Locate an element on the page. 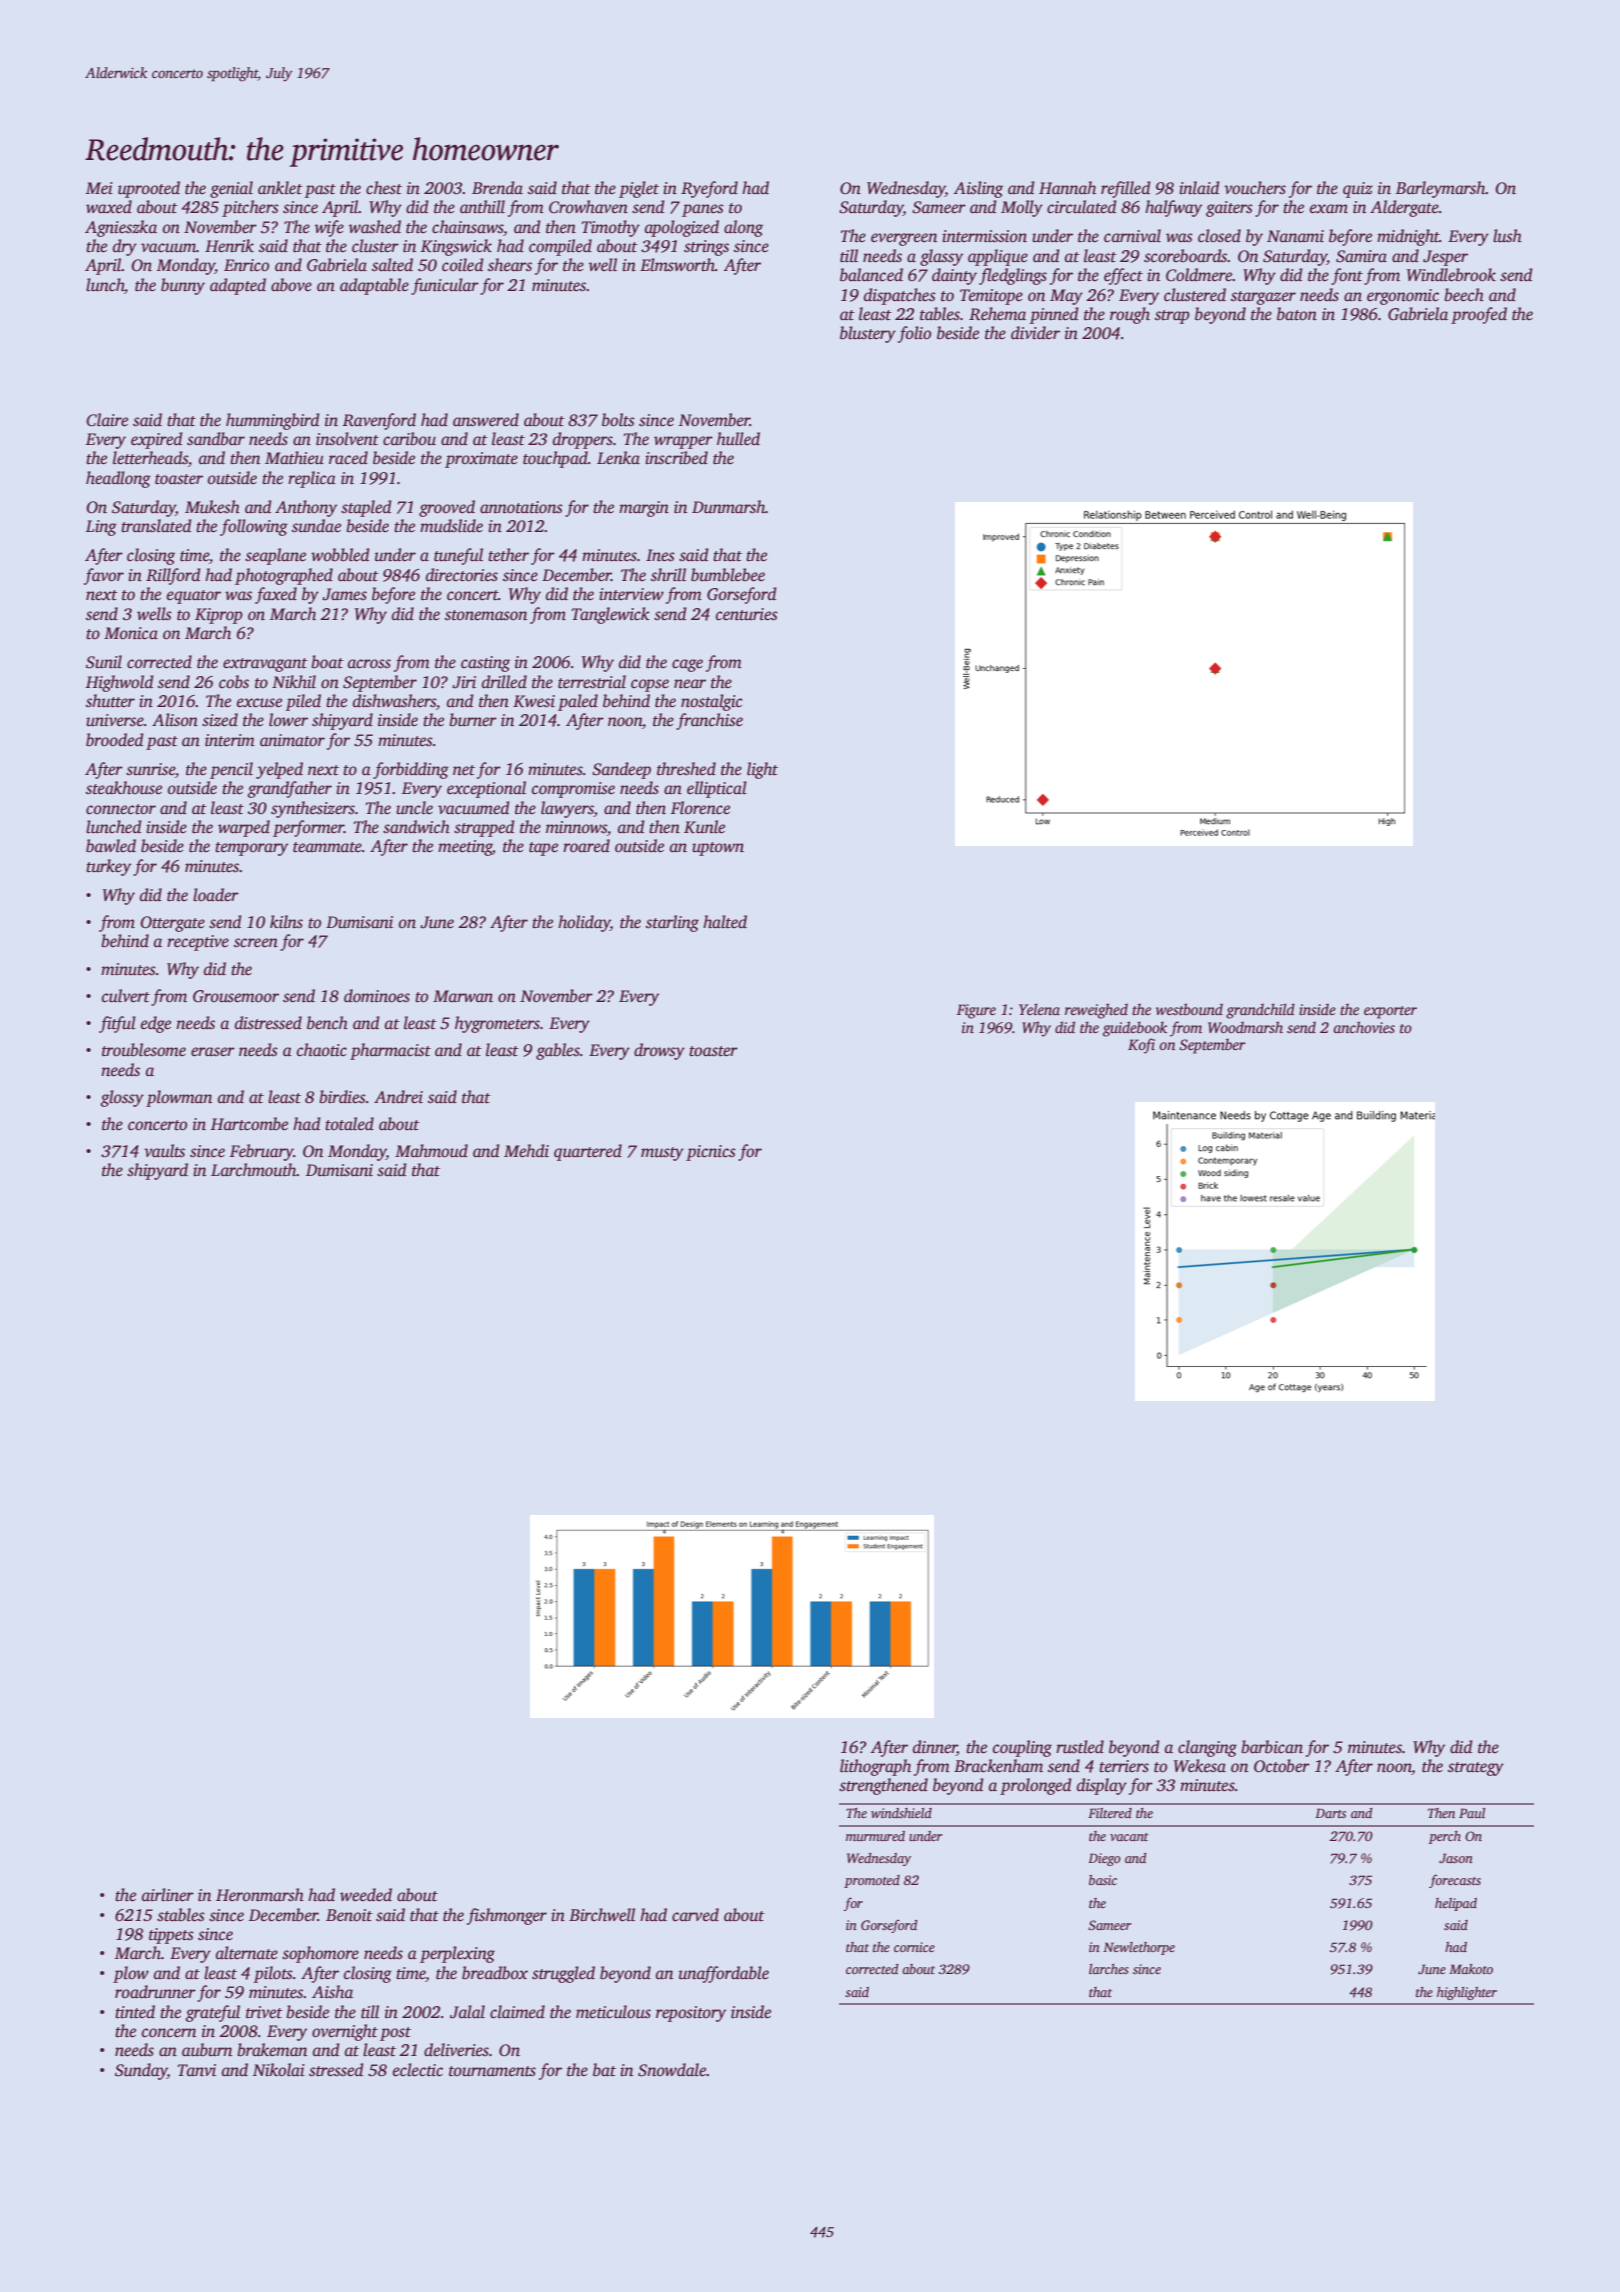 This page has width=1620, height=2292. strategy is located at coordinates (1476, 1769).
